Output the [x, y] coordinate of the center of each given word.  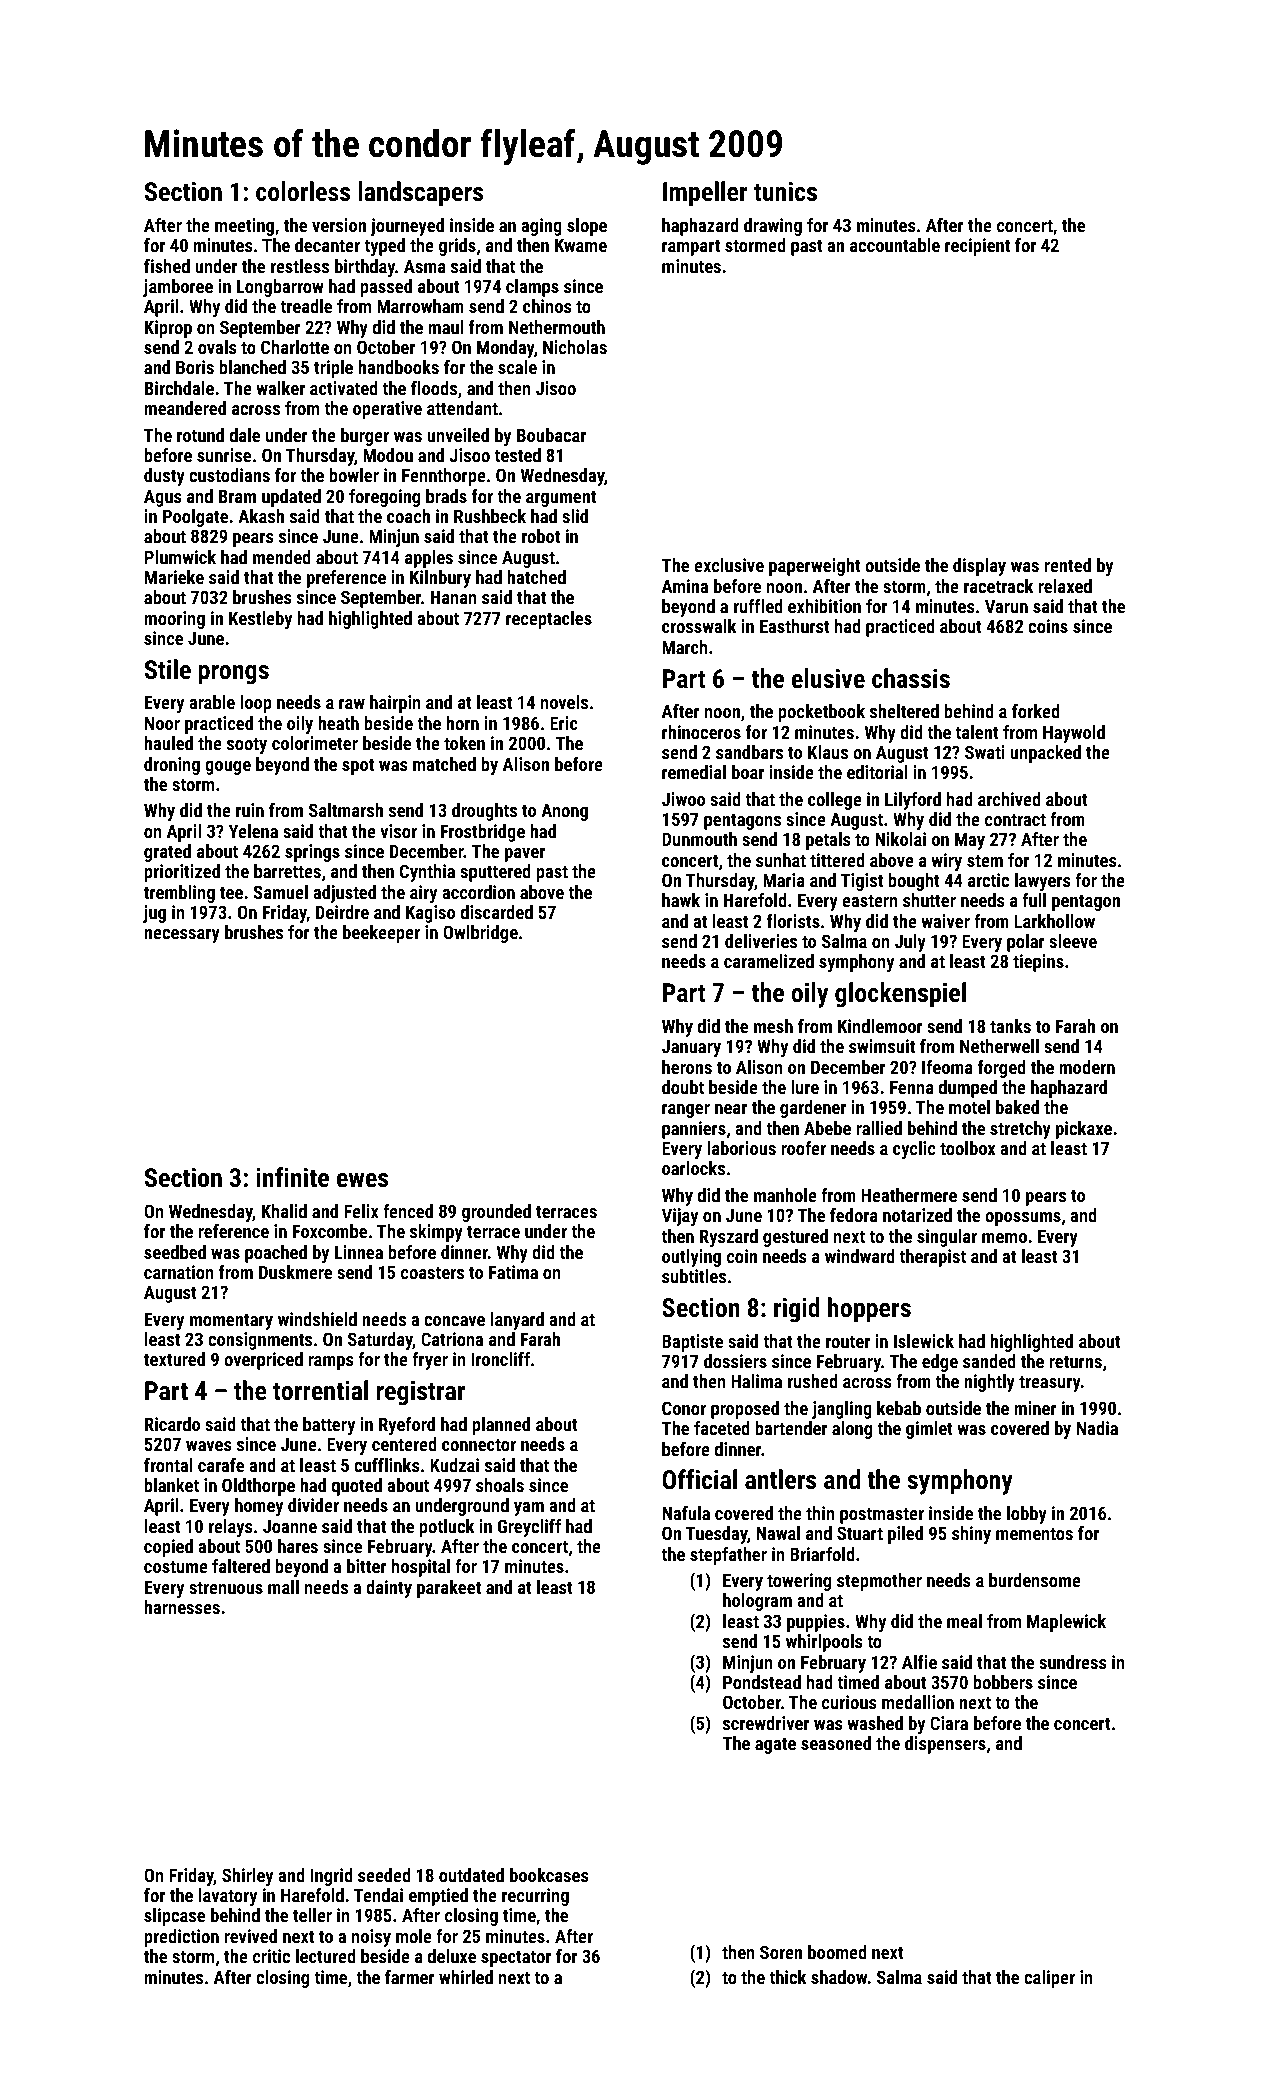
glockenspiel [900, 995]
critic [271, 1956]
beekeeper [381, 934]
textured [174, 1359]
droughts [484, 812]
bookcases [549, 1875]
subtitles [694, 1276]
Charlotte [295, 347]
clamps [532, 288]
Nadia [1097, 1428]
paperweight [815, 567]
